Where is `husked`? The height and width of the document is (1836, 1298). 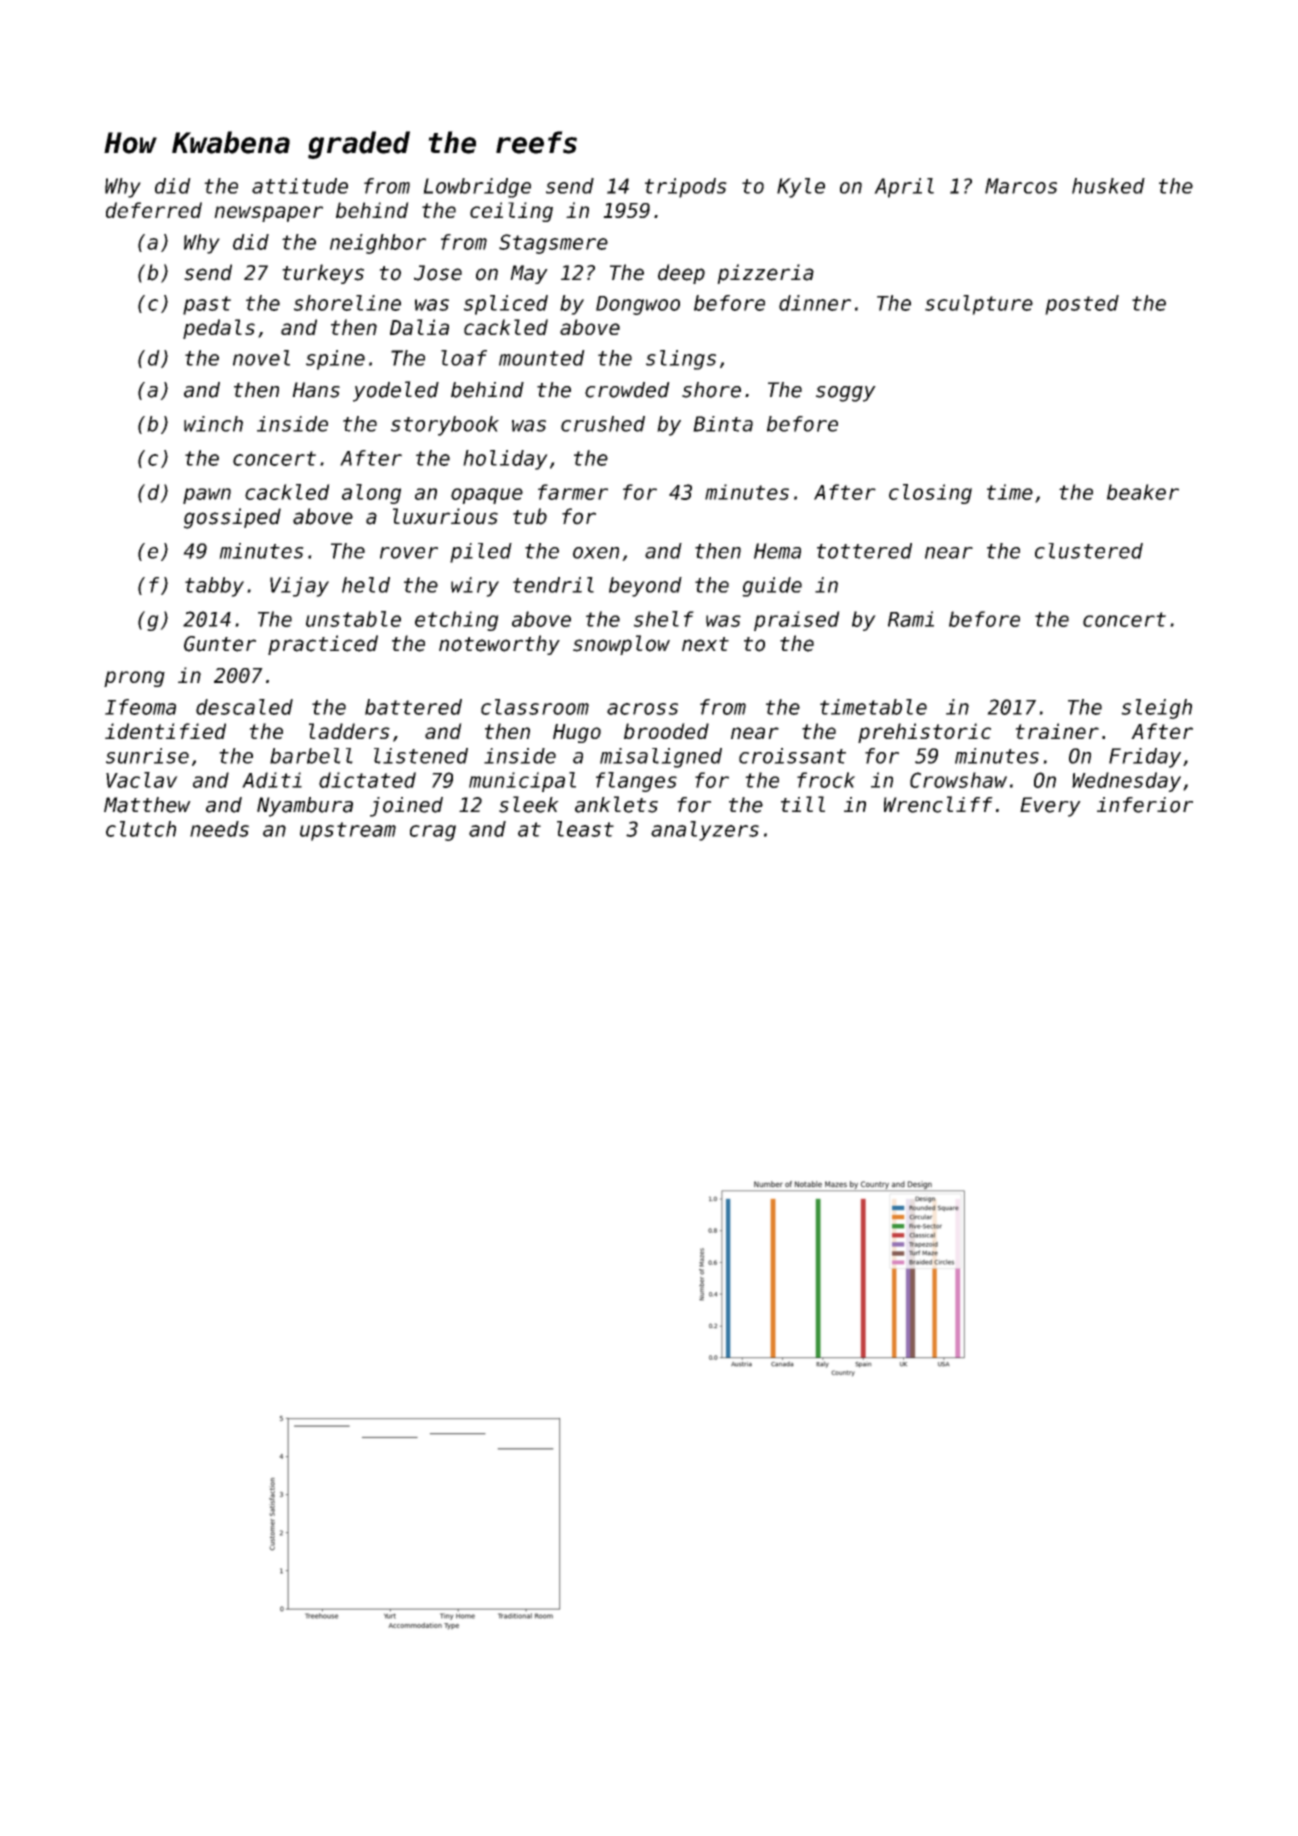 husked is located at coordinates (1108, 186).
